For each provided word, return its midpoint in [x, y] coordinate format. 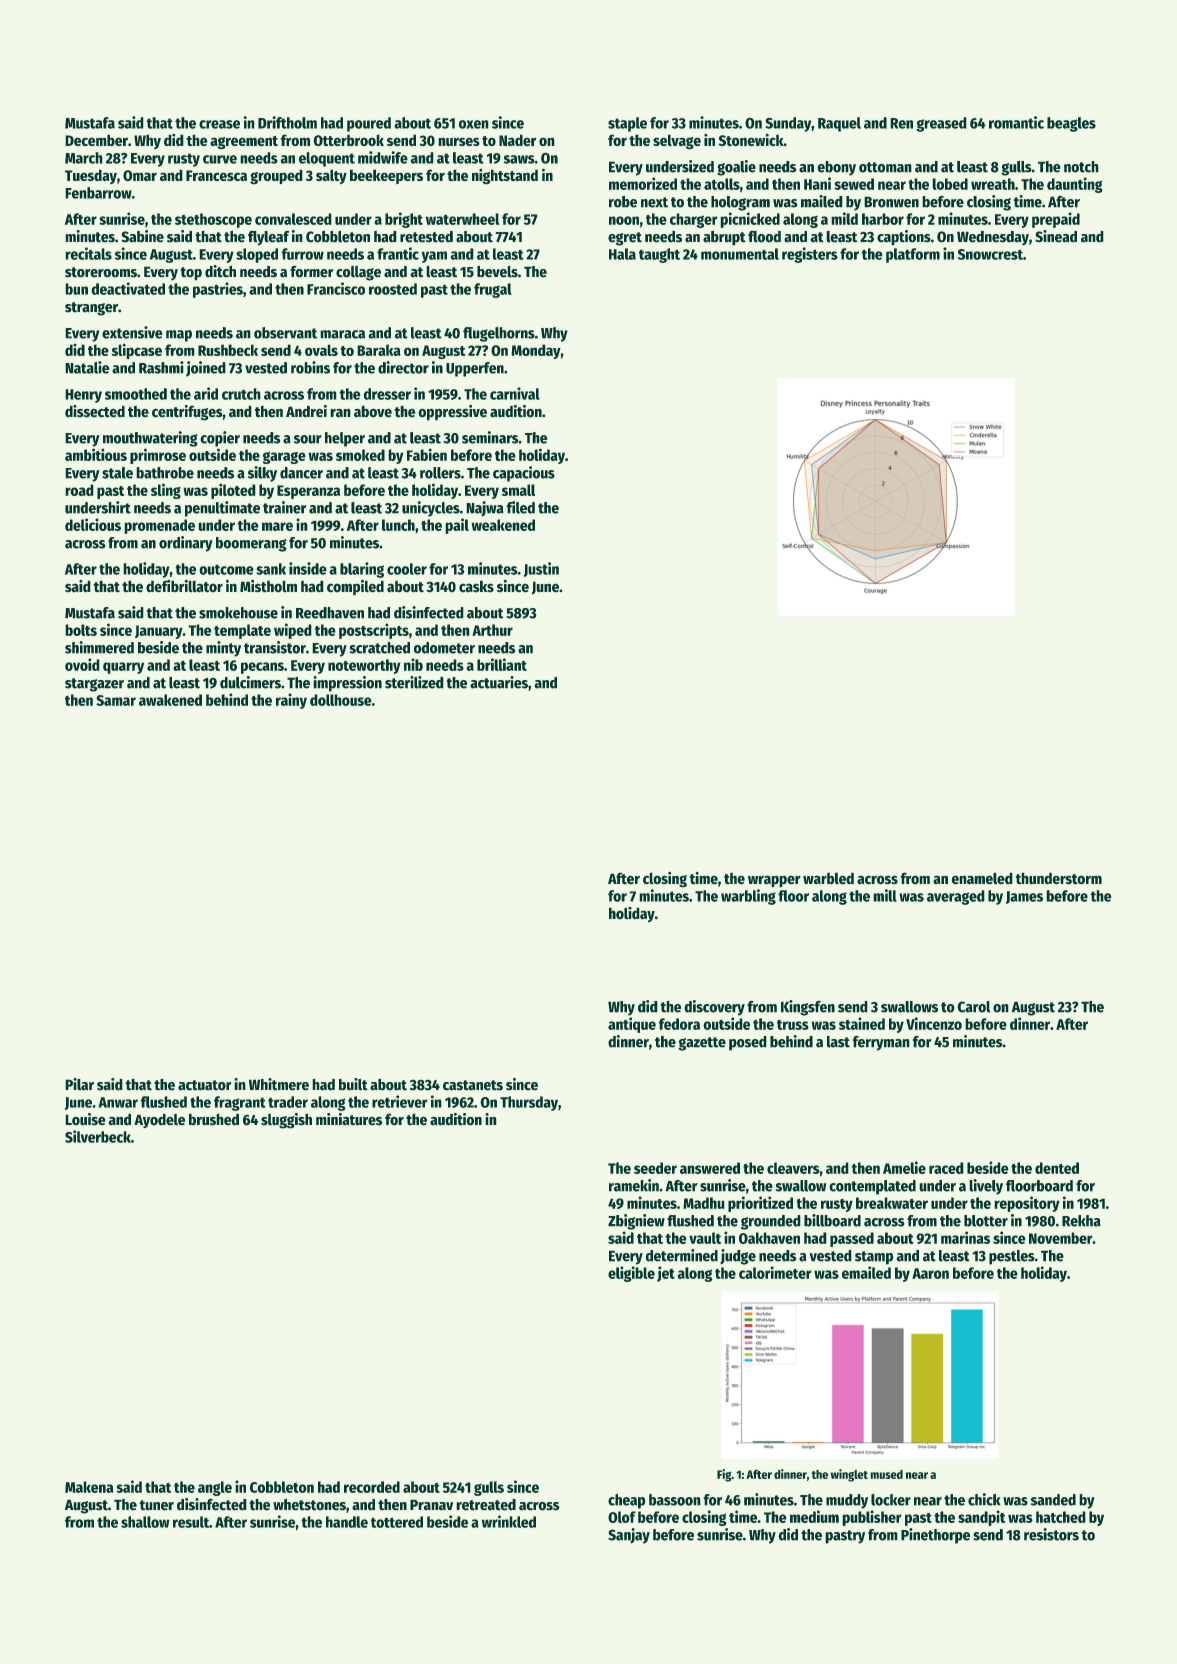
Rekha [1081, 1221]
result [191, 1522]
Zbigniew [636, 1222]
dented [1057, 1168]
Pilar [79, 1084]
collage [358, 273]
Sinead [1056, 236]
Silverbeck [98, 1136]
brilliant [502, 664]
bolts [81, 630]
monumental [740, 254]
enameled [982, 878]
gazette [702, 1044]
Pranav [431, 1505]
